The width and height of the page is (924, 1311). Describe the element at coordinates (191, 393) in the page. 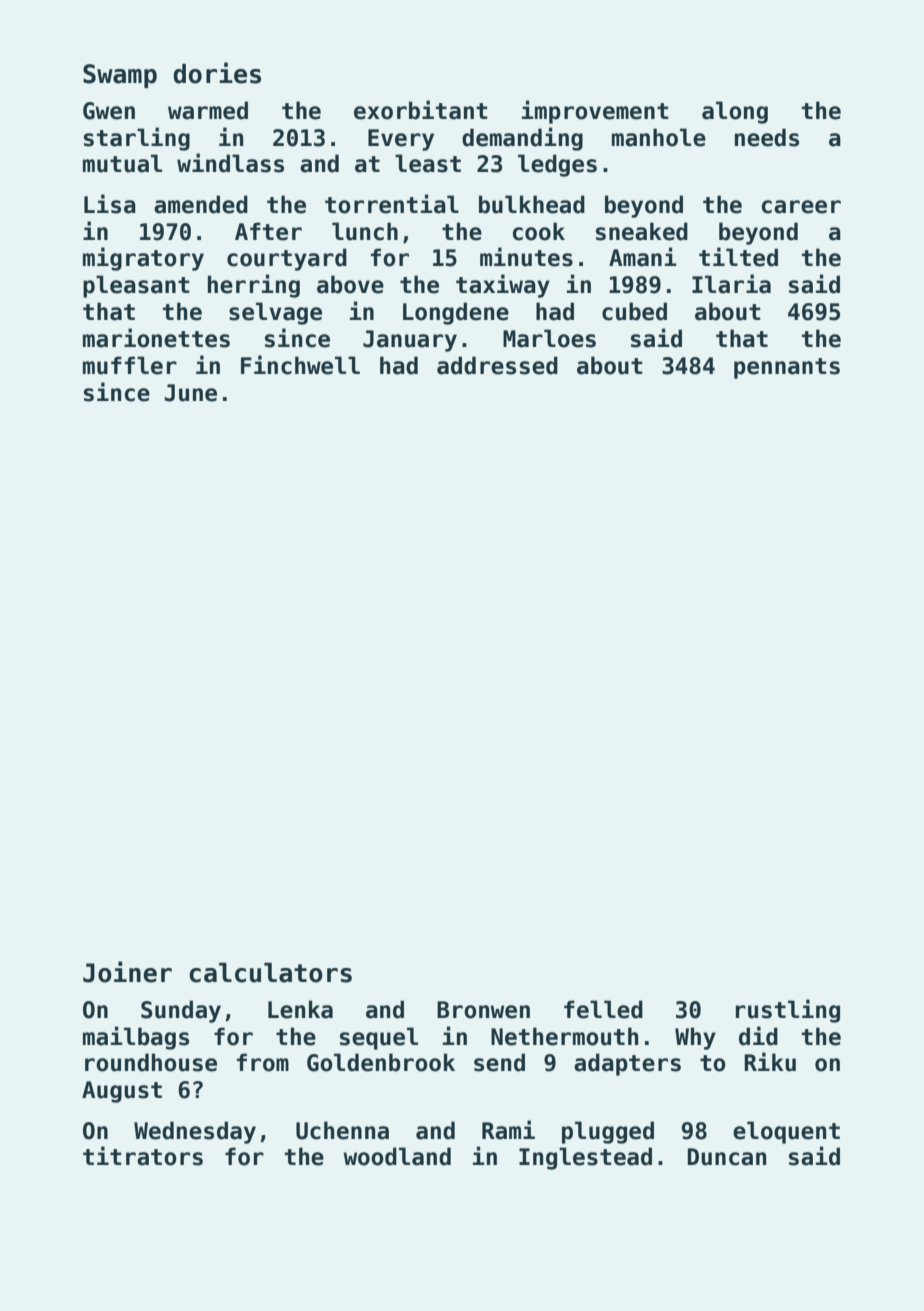

I see `June` at that location.
